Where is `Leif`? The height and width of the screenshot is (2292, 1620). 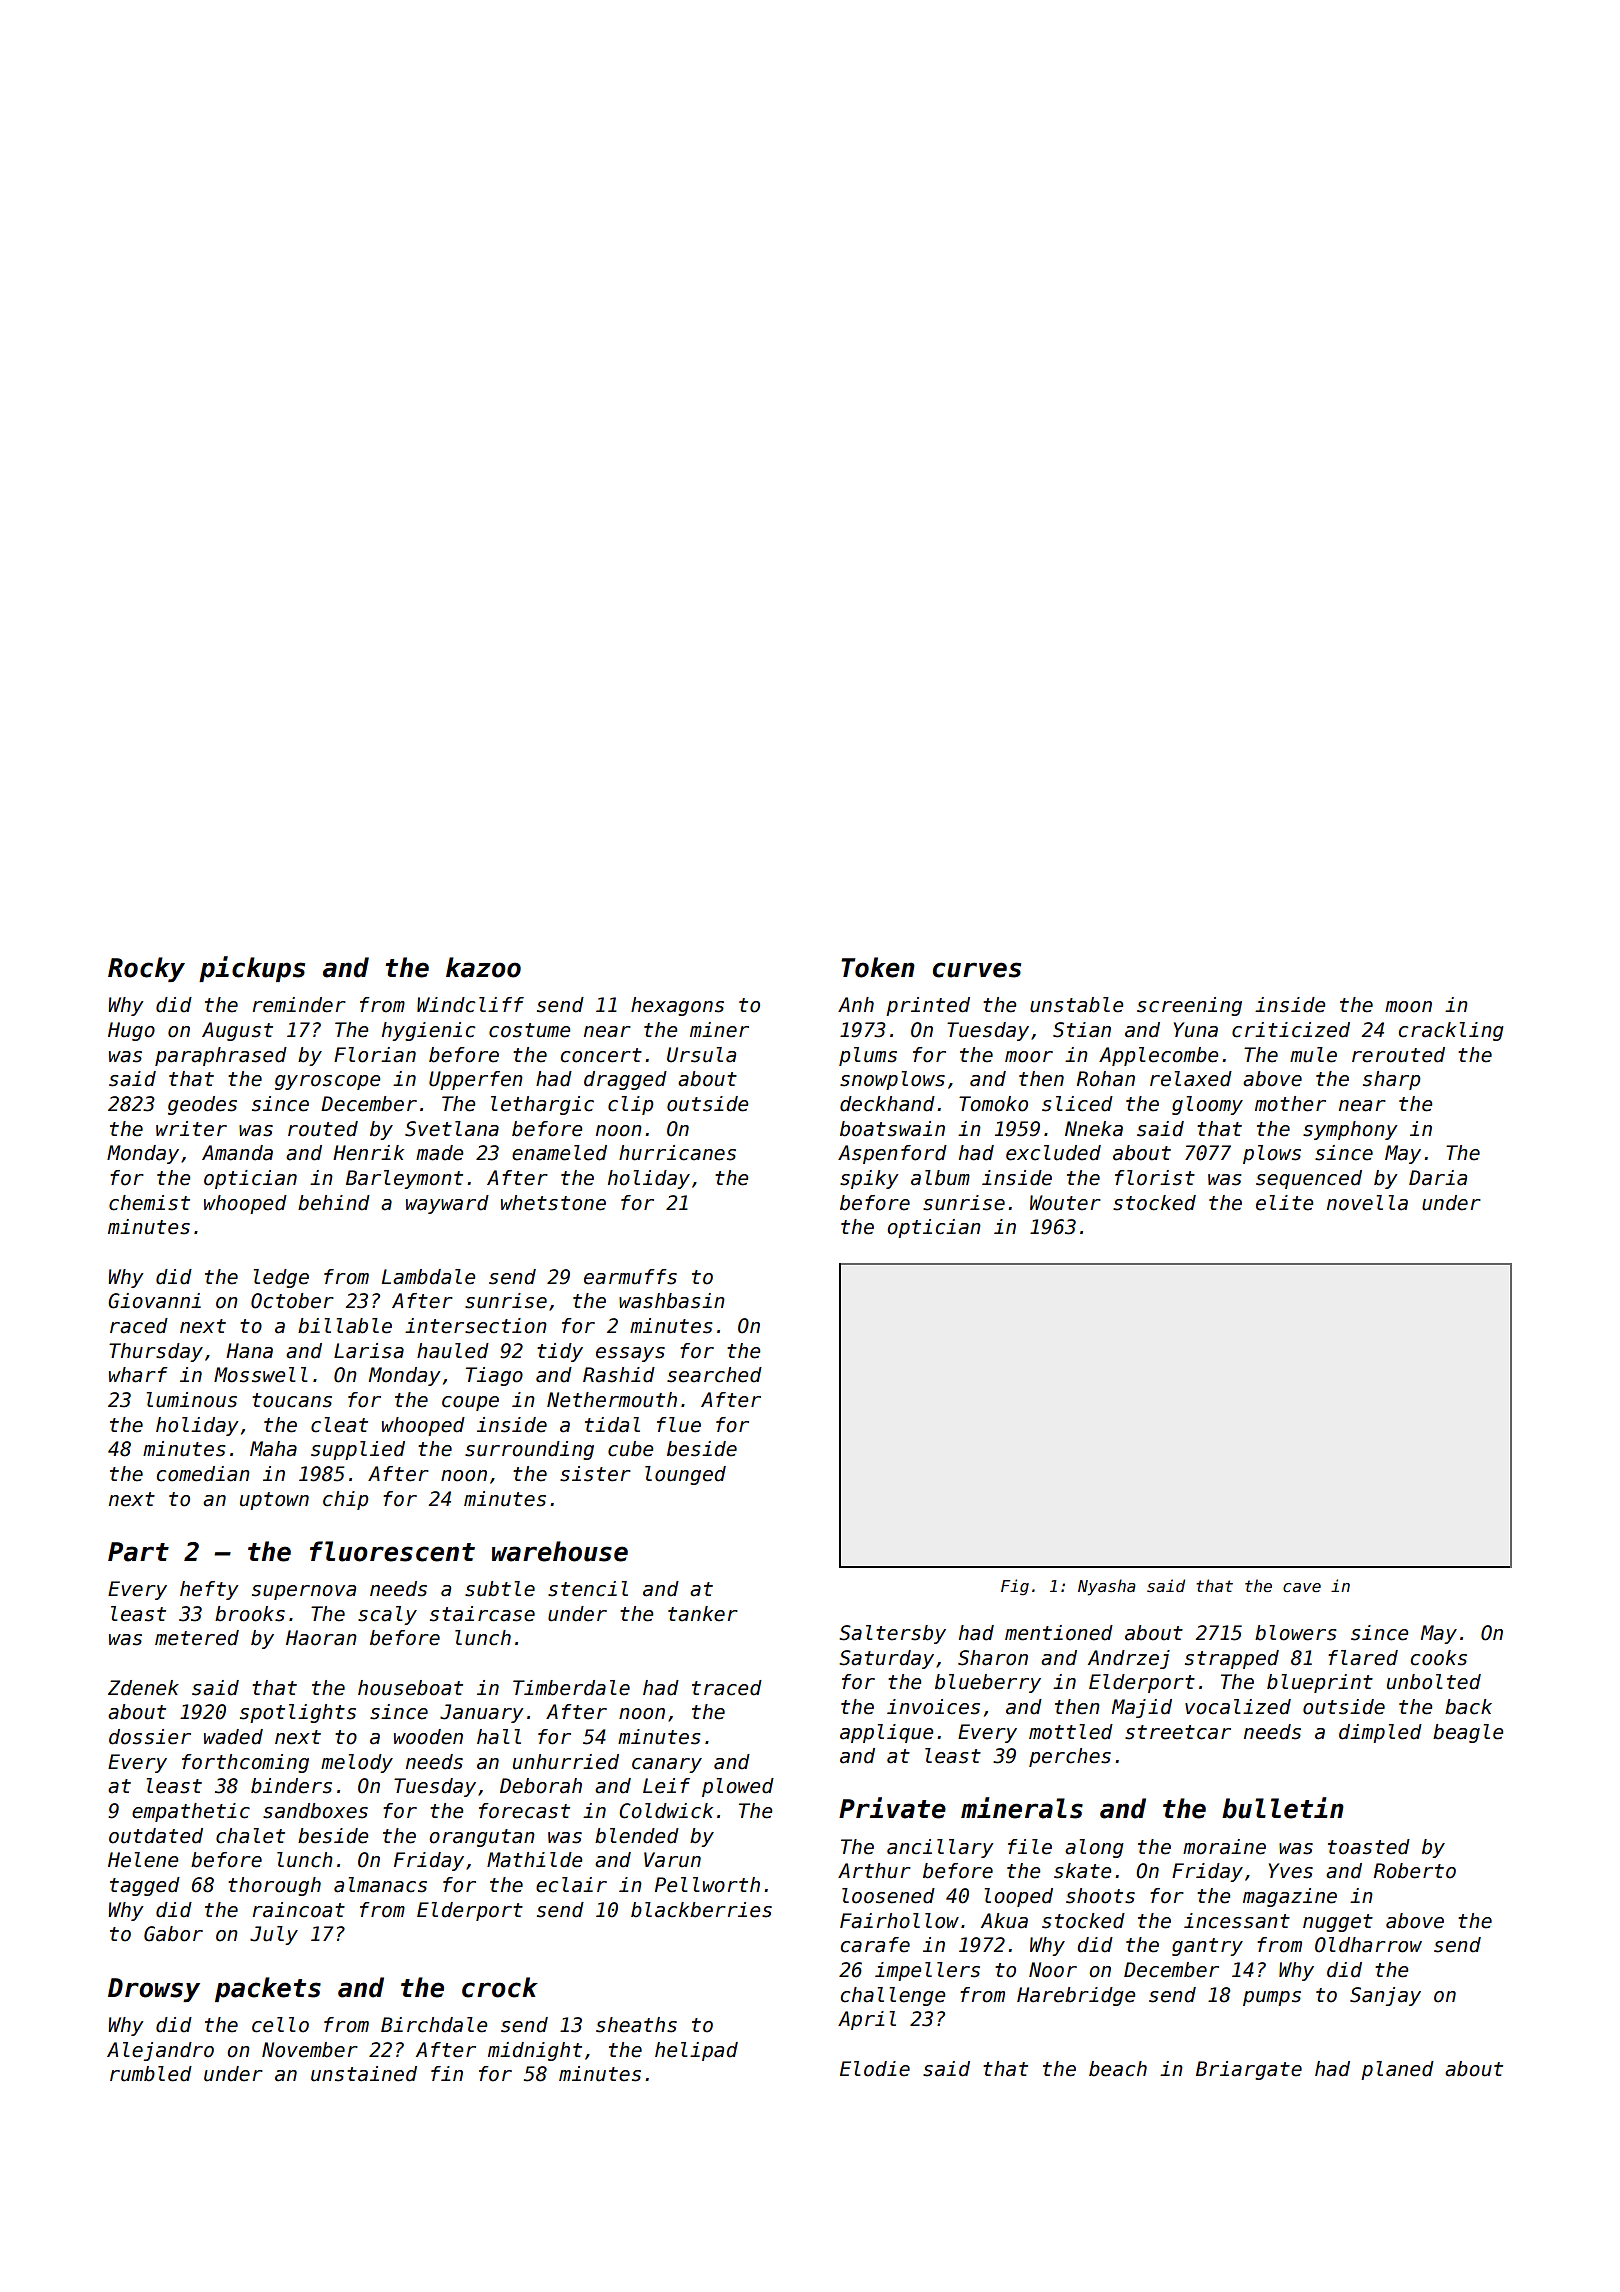
Leif is located at coordinates (666, 1786).
